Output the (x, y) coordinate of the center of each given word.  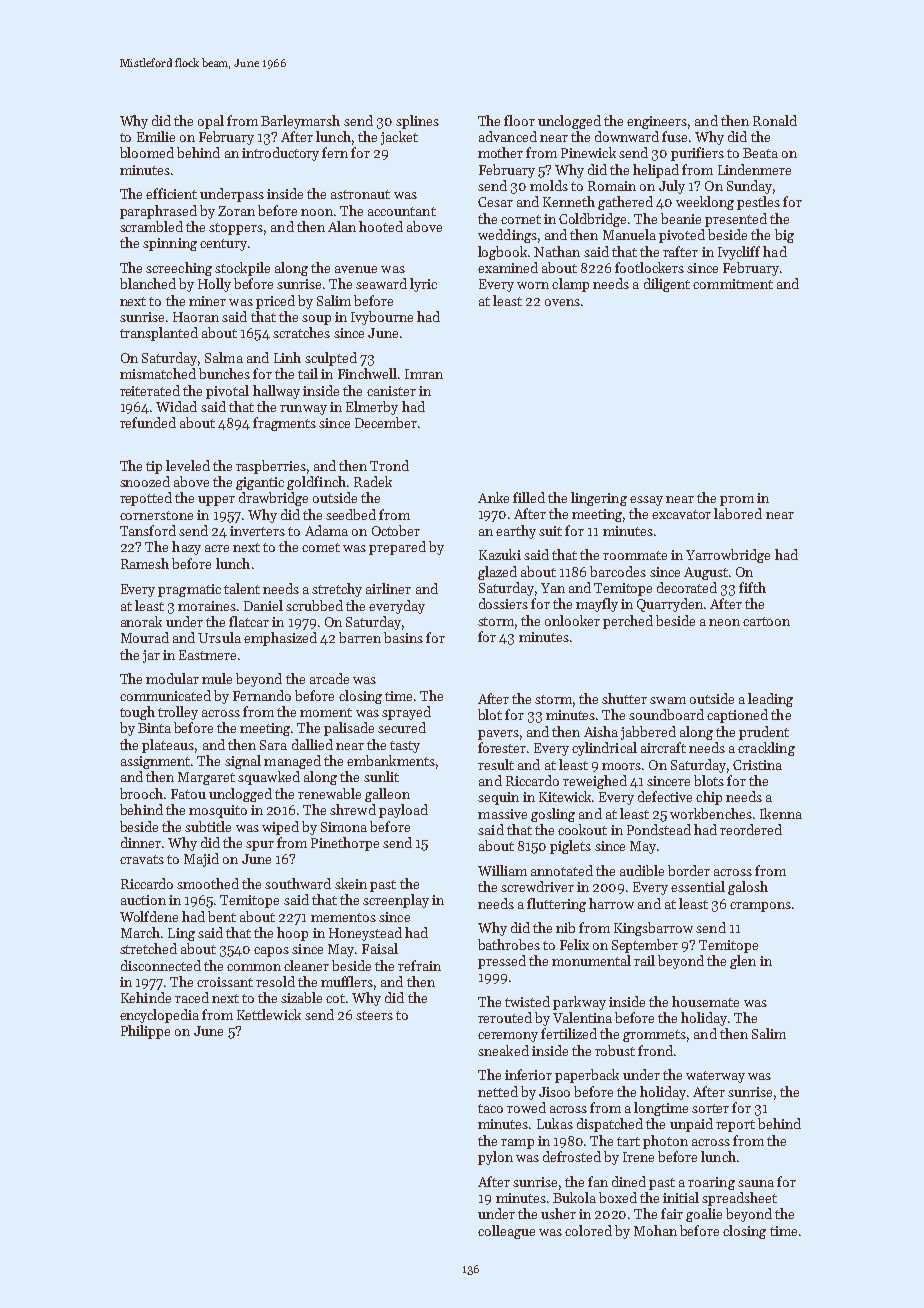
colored (588, 1230)
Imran (424, 374)
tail (308, 373)
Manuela (629, 234)
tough (137, 713)
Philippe (145, 1032)
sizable (301, 997)
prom (737, 501)
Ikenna (781, 813)
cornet (521, 219)
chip (709, 798)
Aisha (601, 731)
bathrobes (509, 944)
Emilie (156, 136)
